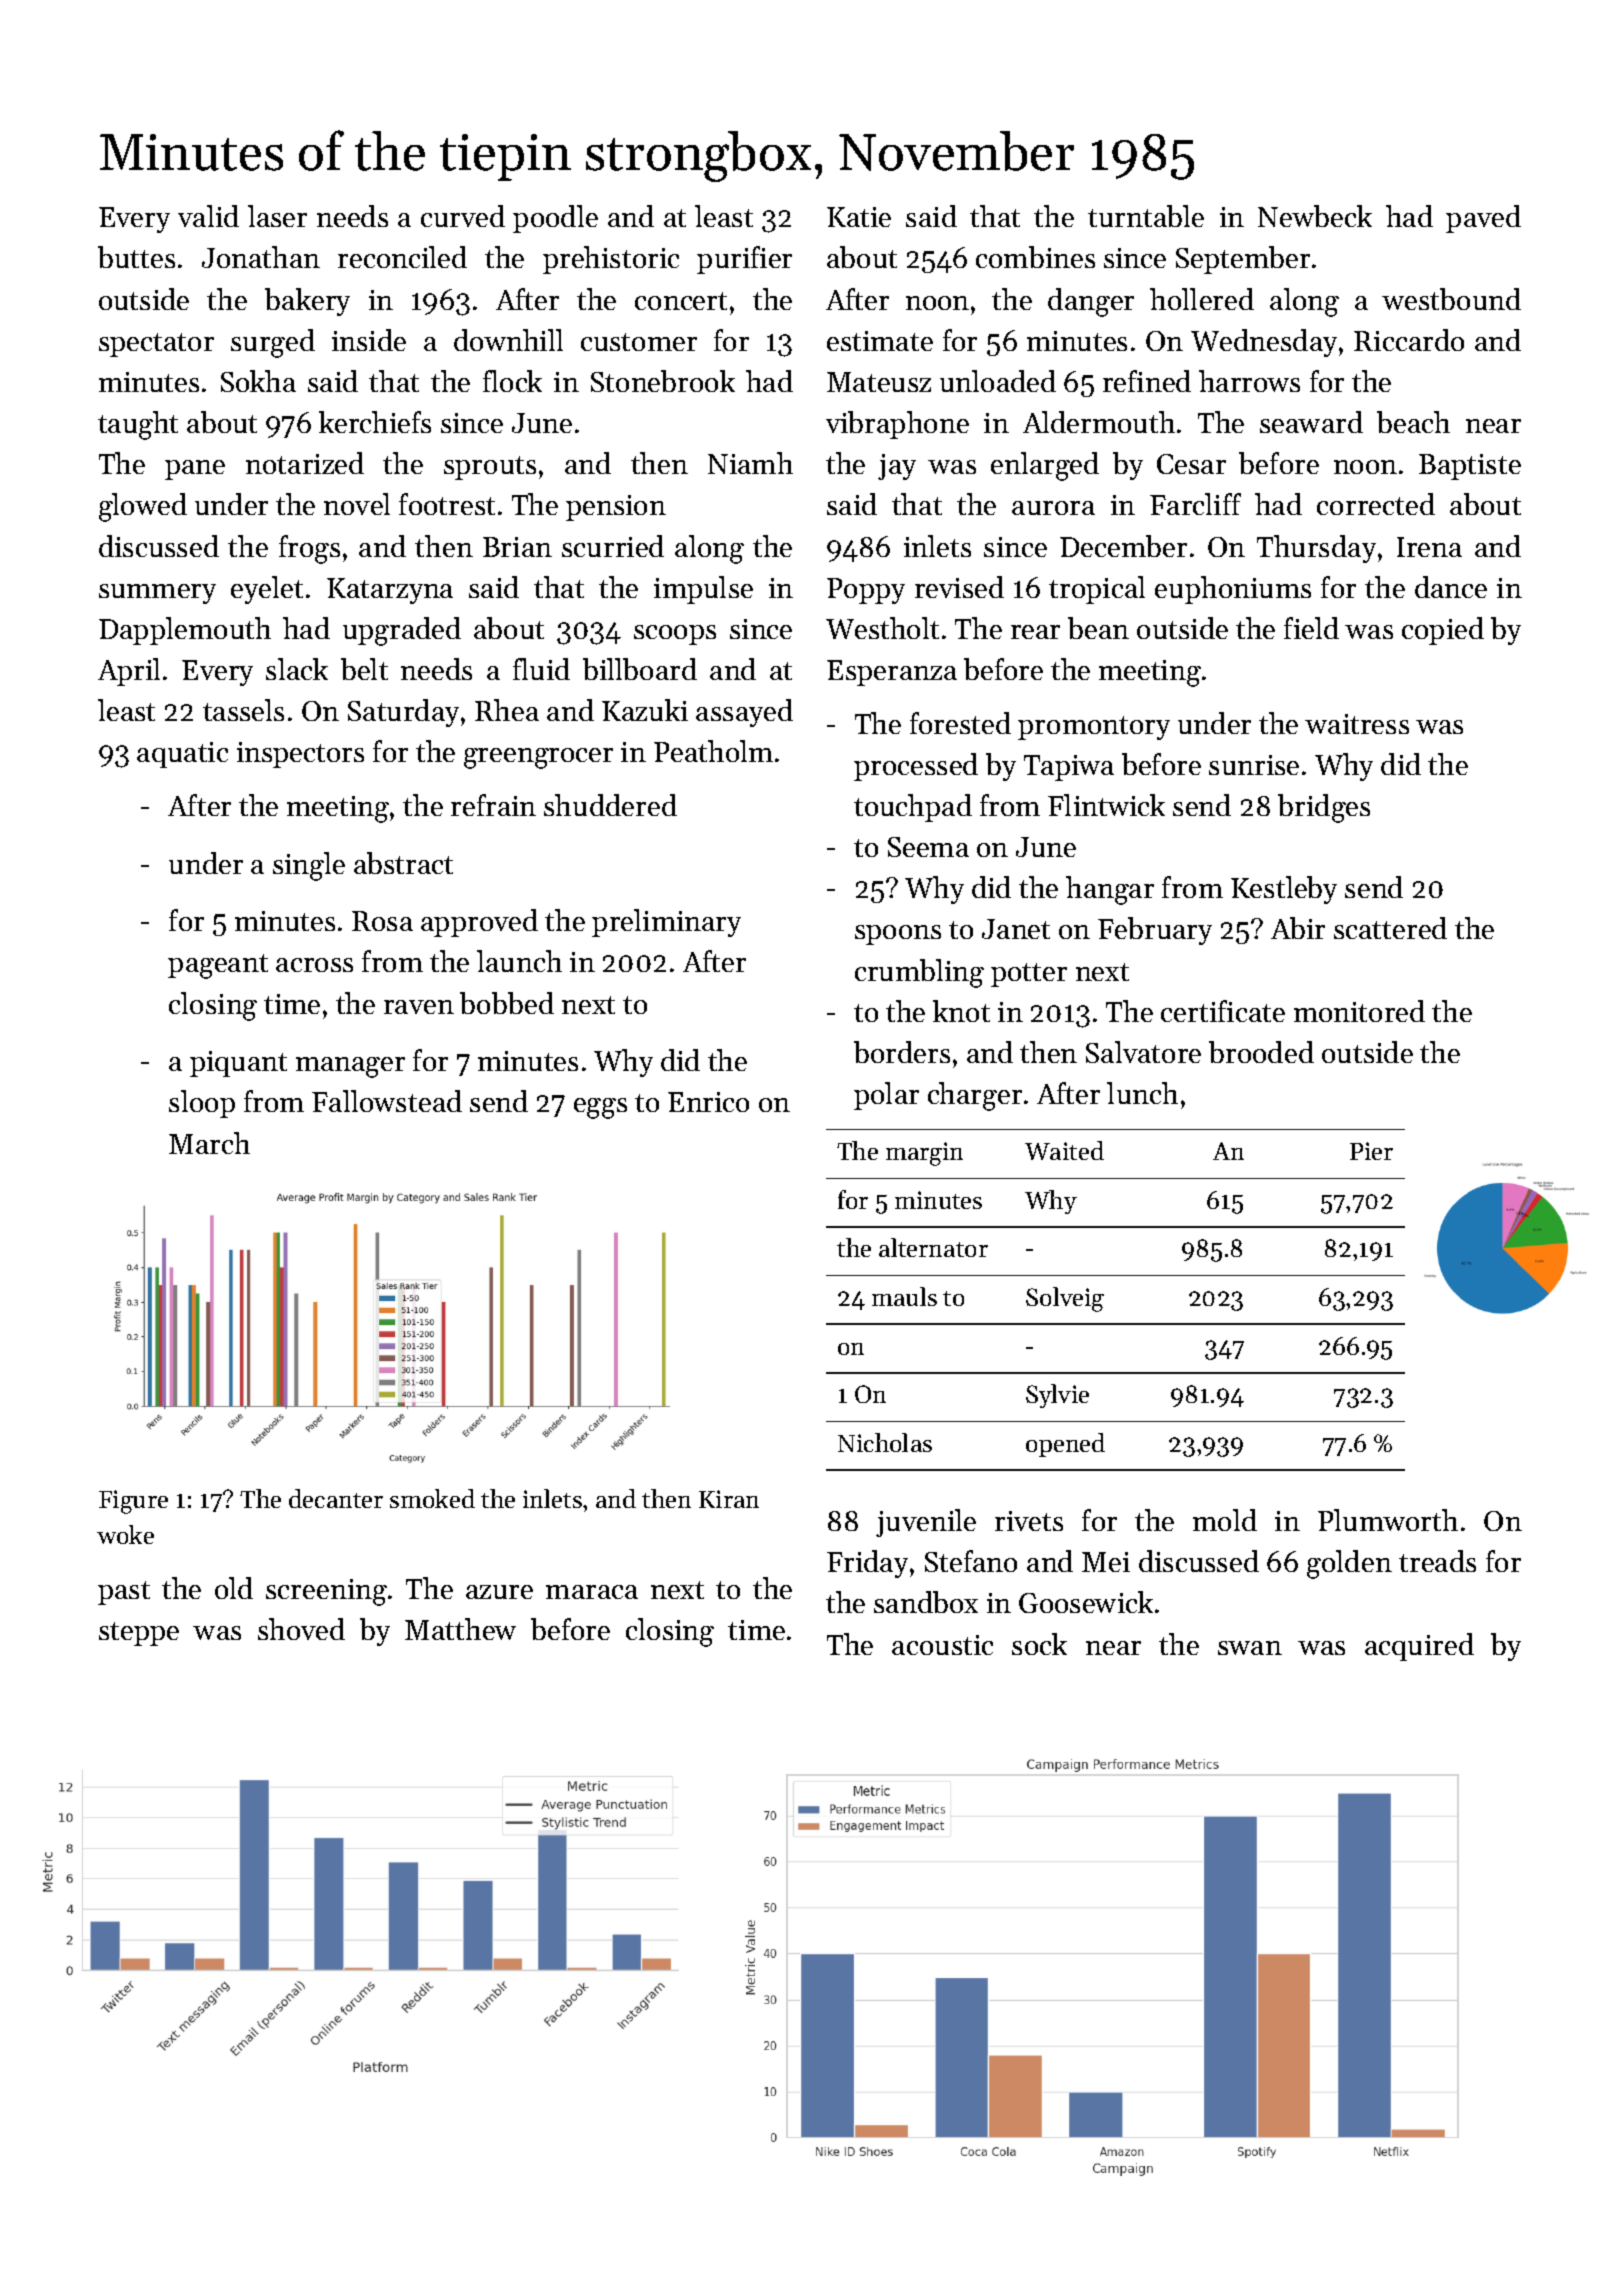  Describe the element at coordinates (1250, 1648) in the screenshot. I see `swan` at that location.
